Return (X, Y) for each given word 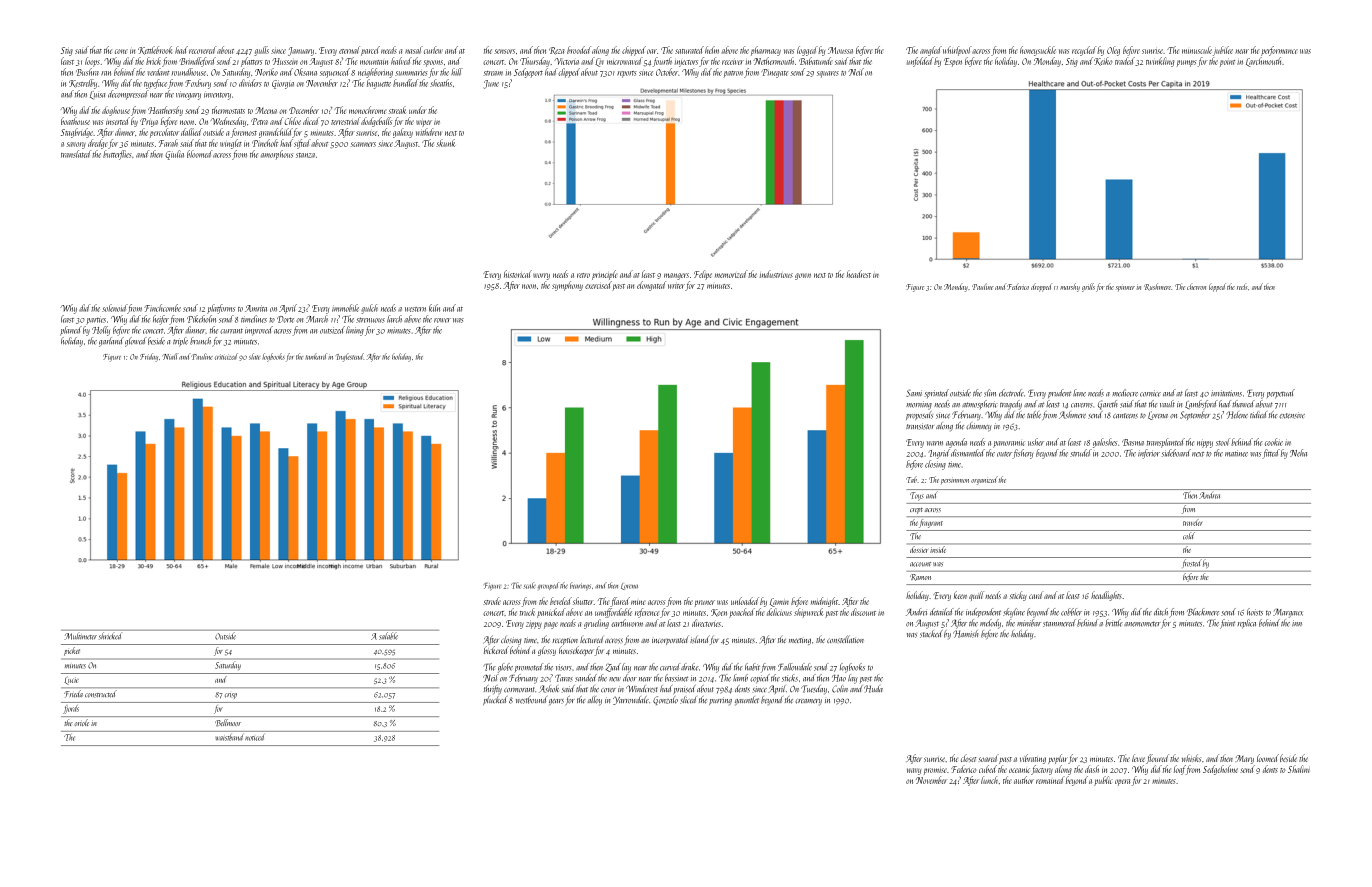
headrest (859, 274)
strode (492, 601)
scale (530, 585)
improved (259, 331)
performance (1279, 51)
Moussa (840, 50)
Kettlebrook (155, 50)
